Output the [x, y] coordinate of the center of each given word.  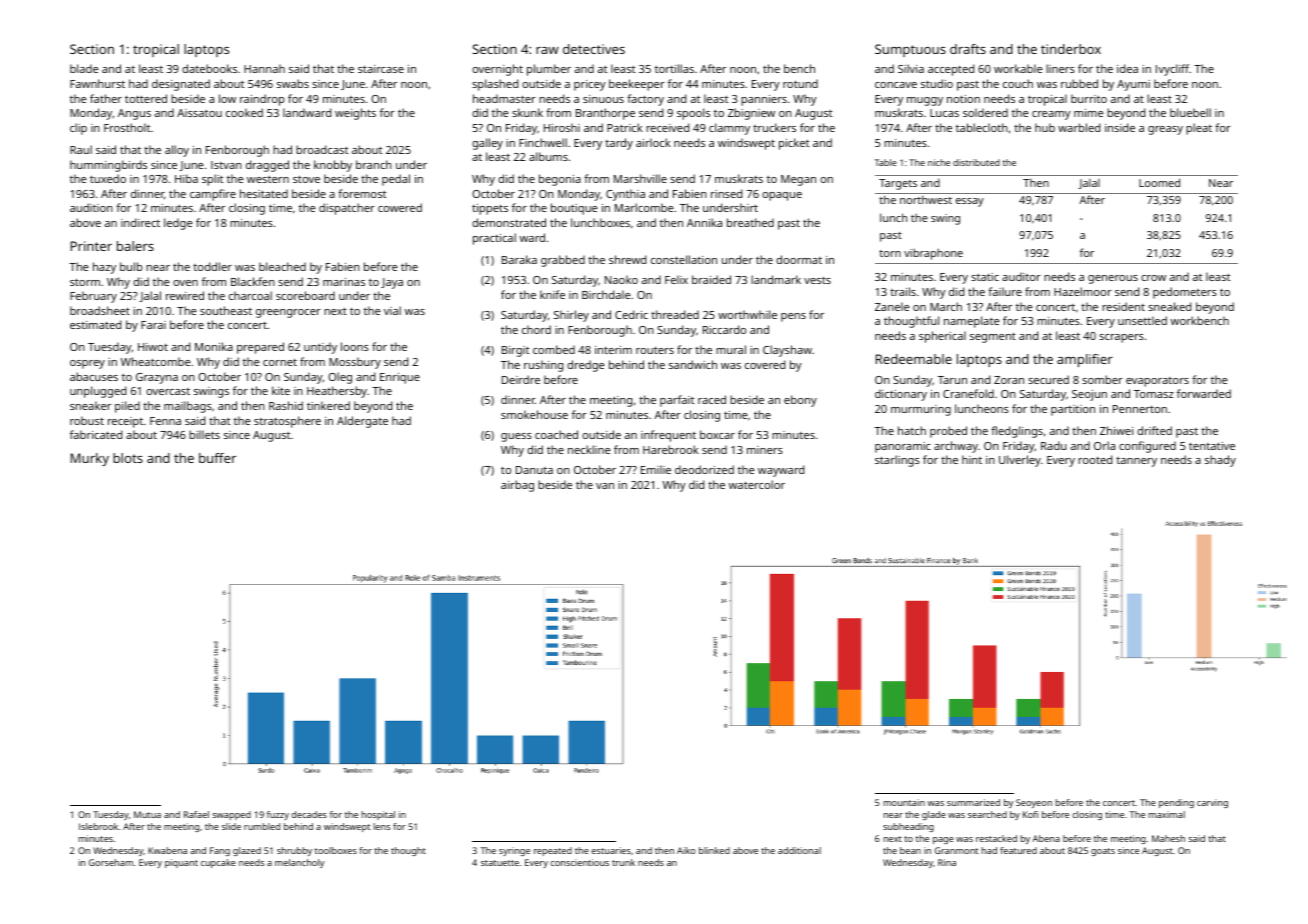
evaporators [1157, 382]
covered [765, 364]
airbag [517, 486]
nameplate [972, 322]
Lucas [944, 113]
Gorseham [111, 862]
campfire [213, 195]
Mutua [147, 814]
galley [487, 144]
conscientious [580, 862]
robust [87, 420]
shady [1220, 461]
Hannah [264, 68]
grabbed [563, 261]
